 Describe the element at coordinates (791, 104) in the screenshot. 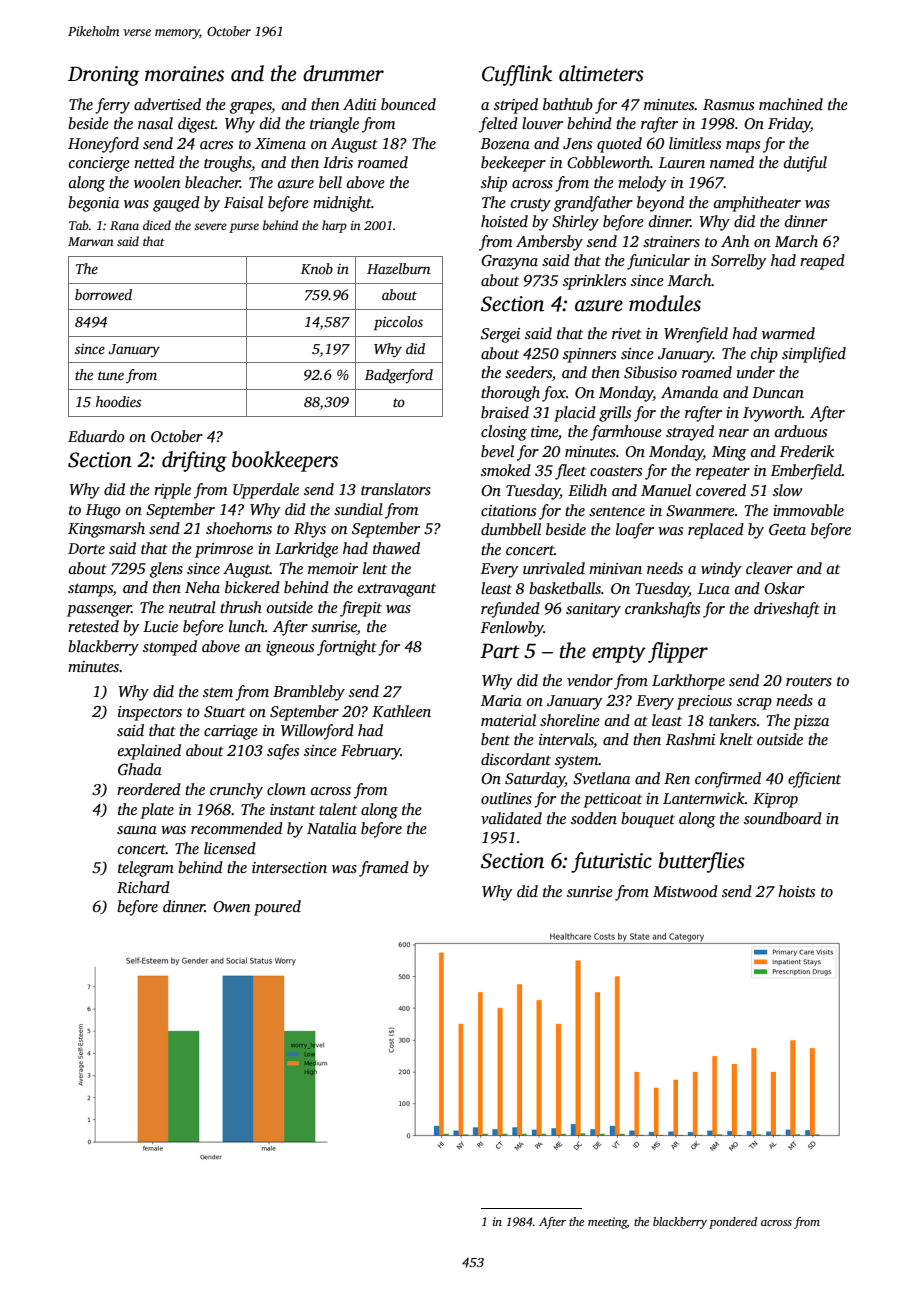

I see `machined` at that location.
